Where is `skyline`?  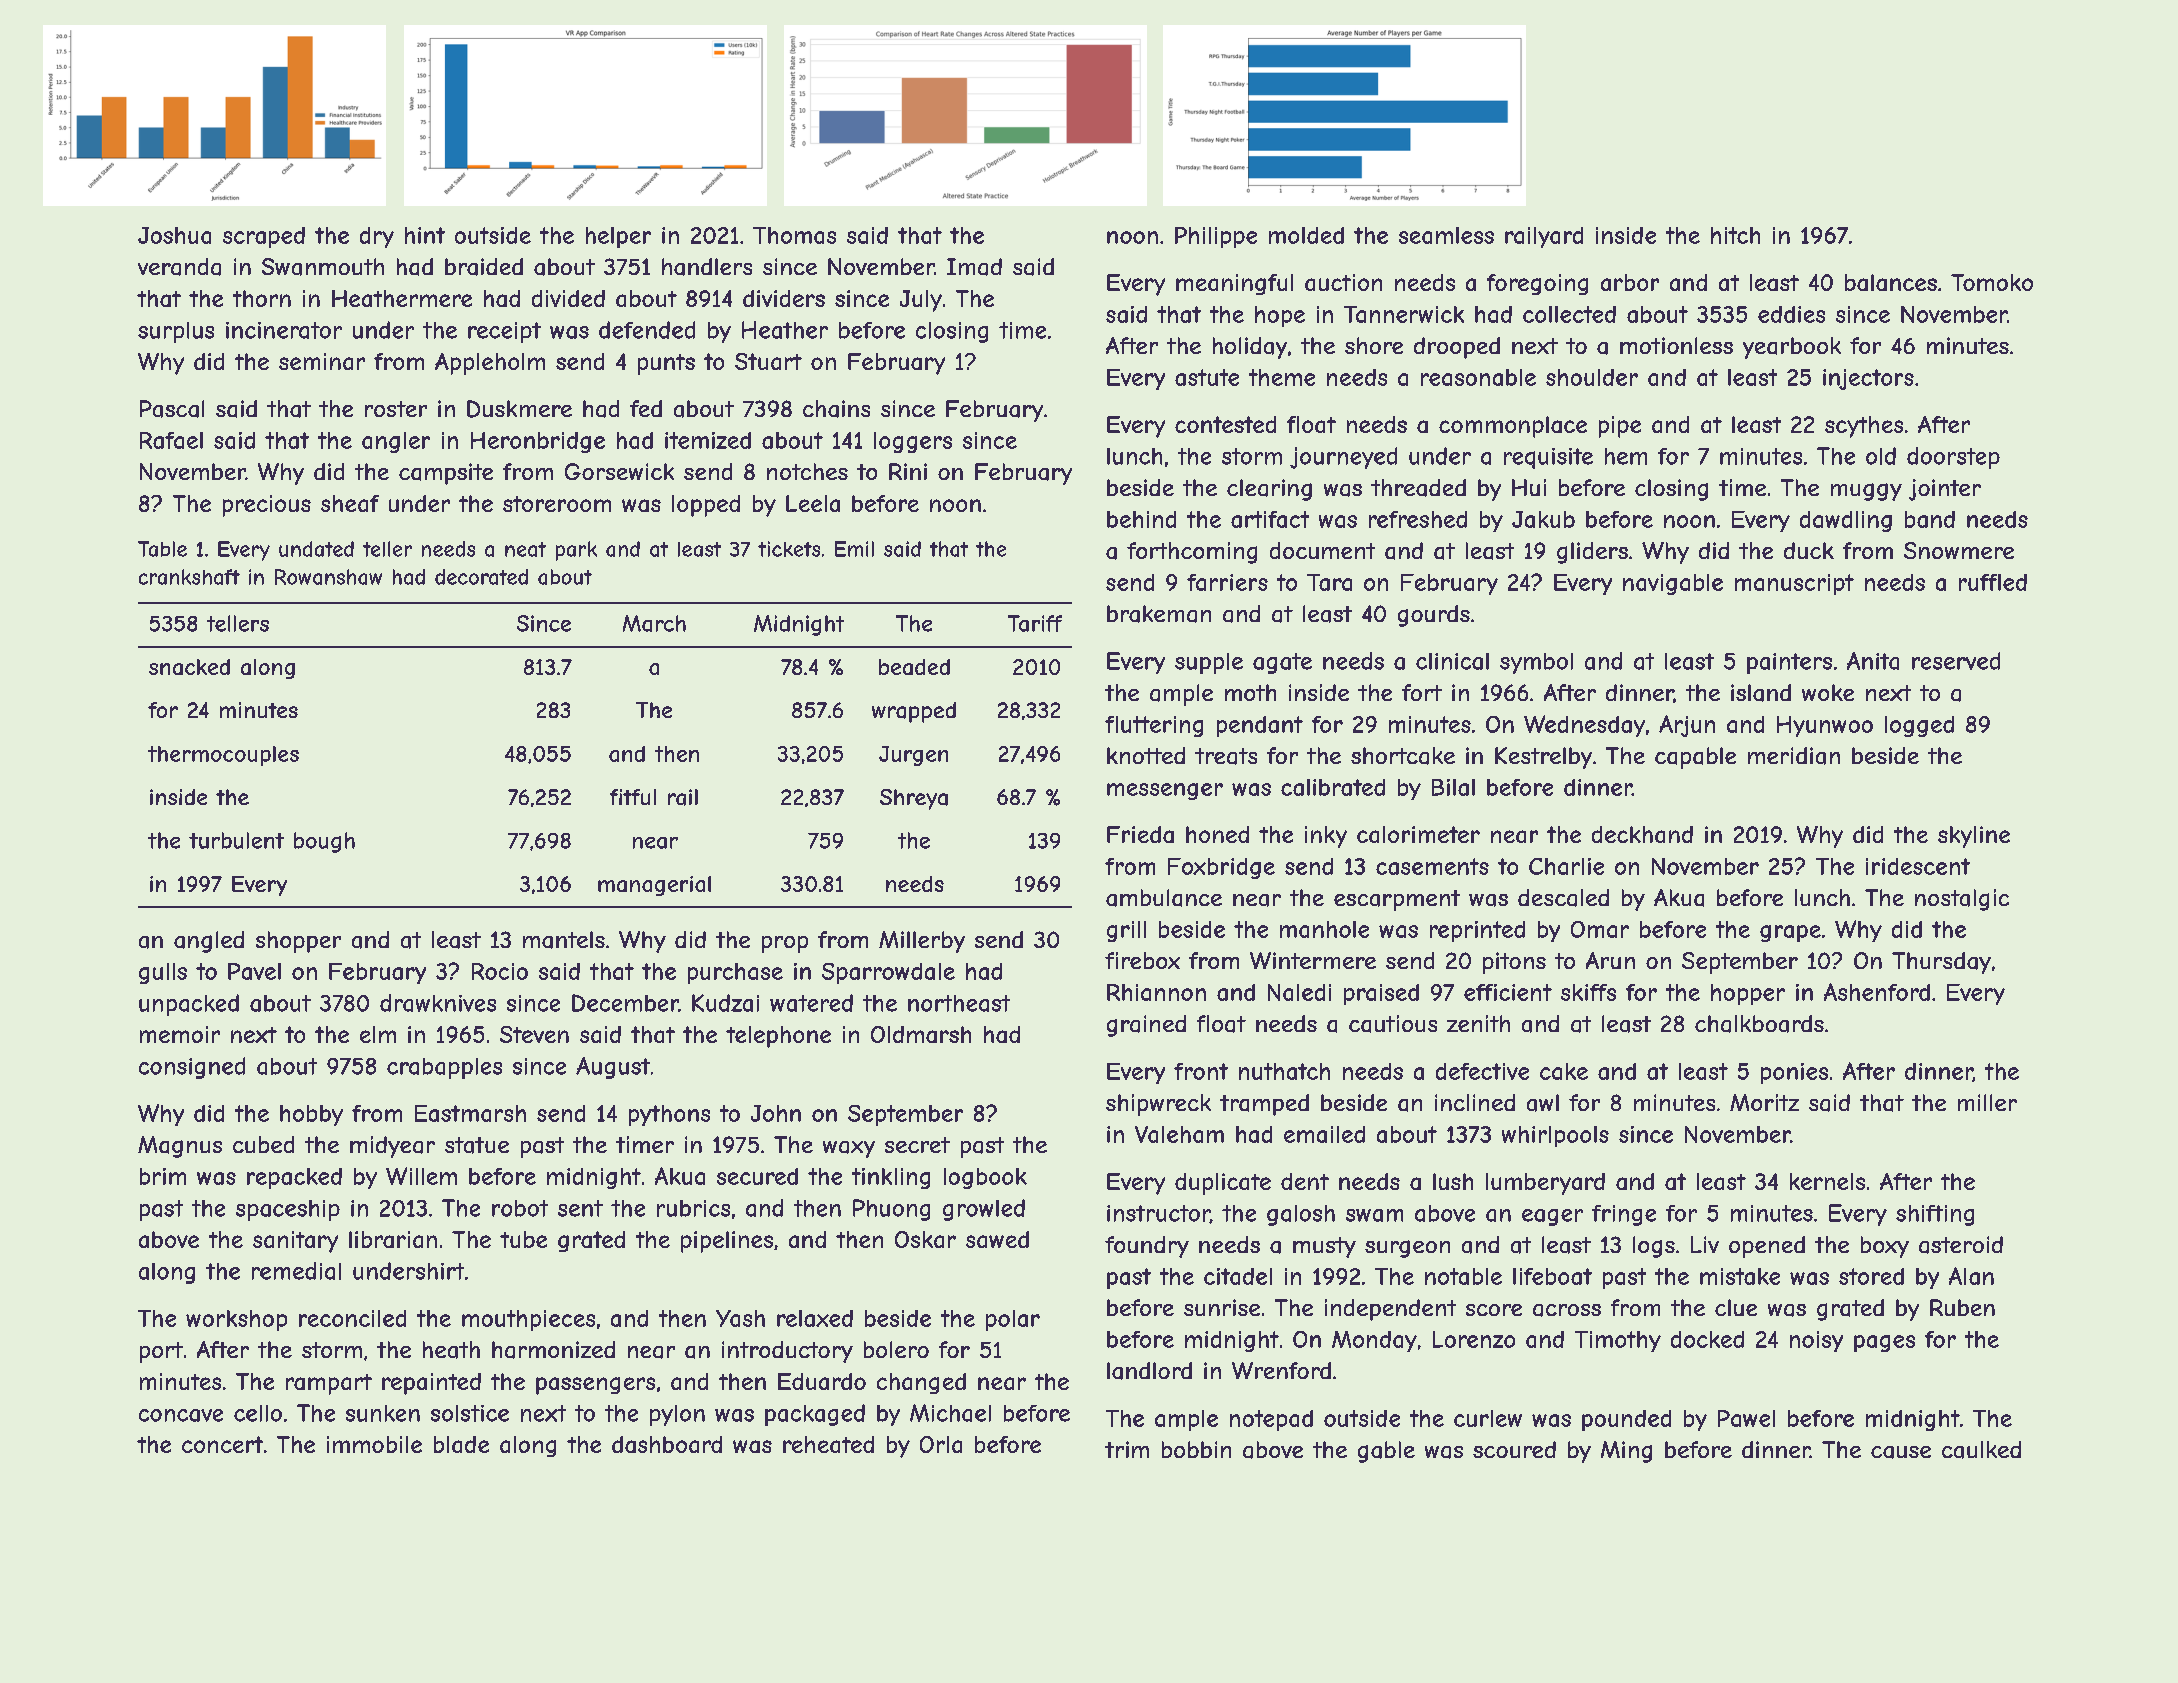
skyline is located at coordinates (1974, 837).
